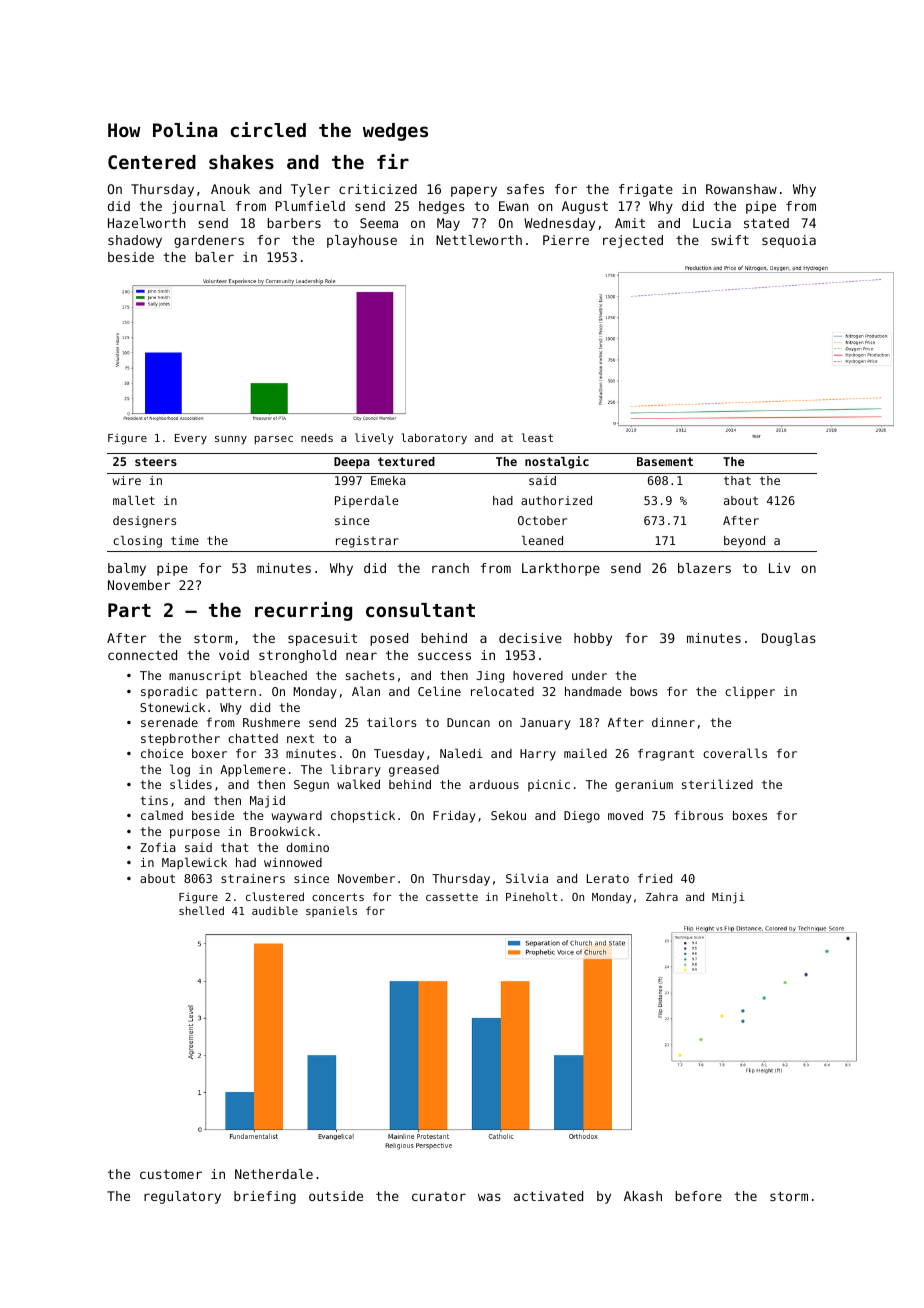  I want to click on least, so click(537, 437).
